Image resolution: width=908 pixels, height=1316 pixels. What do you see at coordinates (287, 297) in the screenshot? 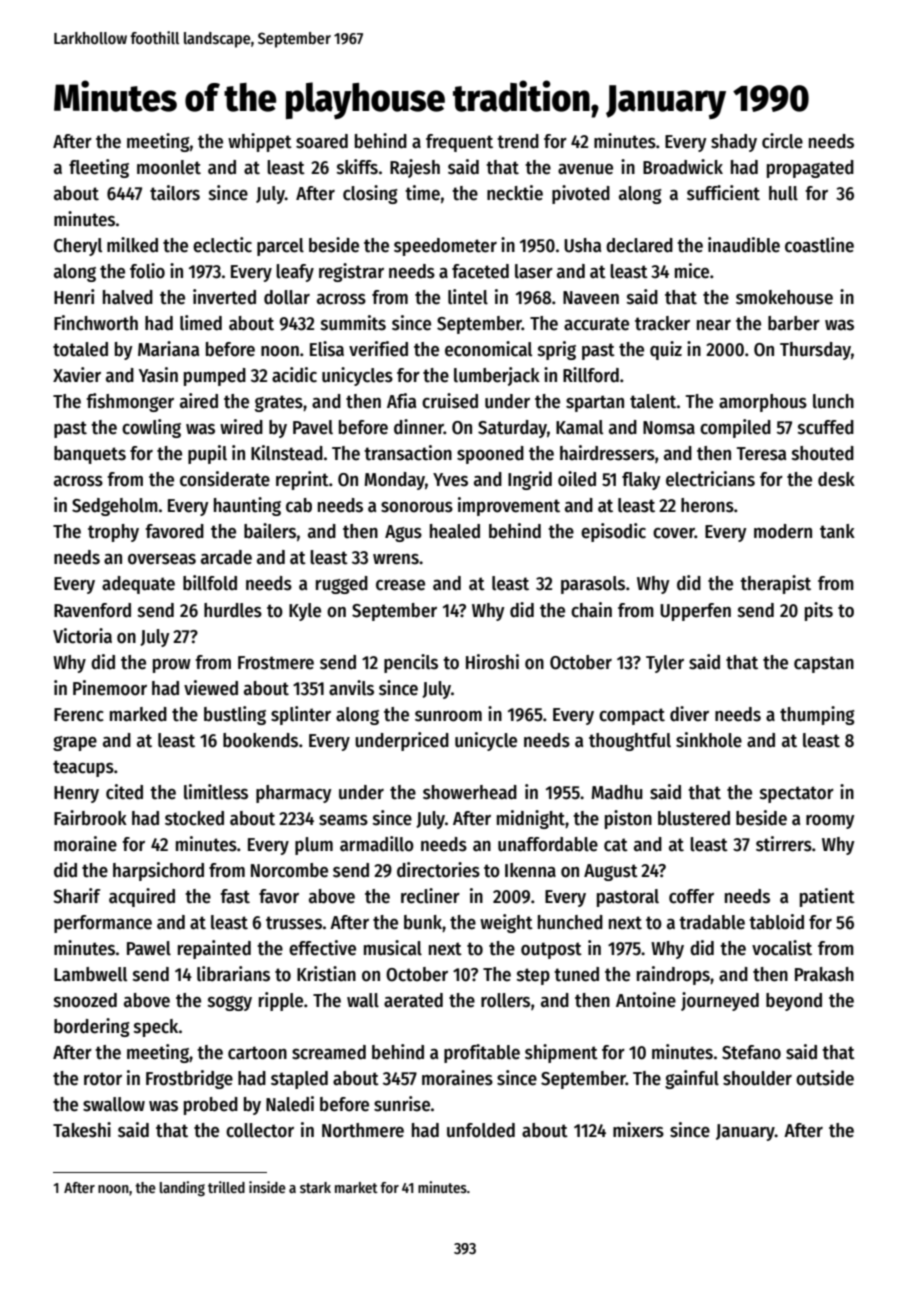
I see `dollar` at bounding box center [287, 297].
